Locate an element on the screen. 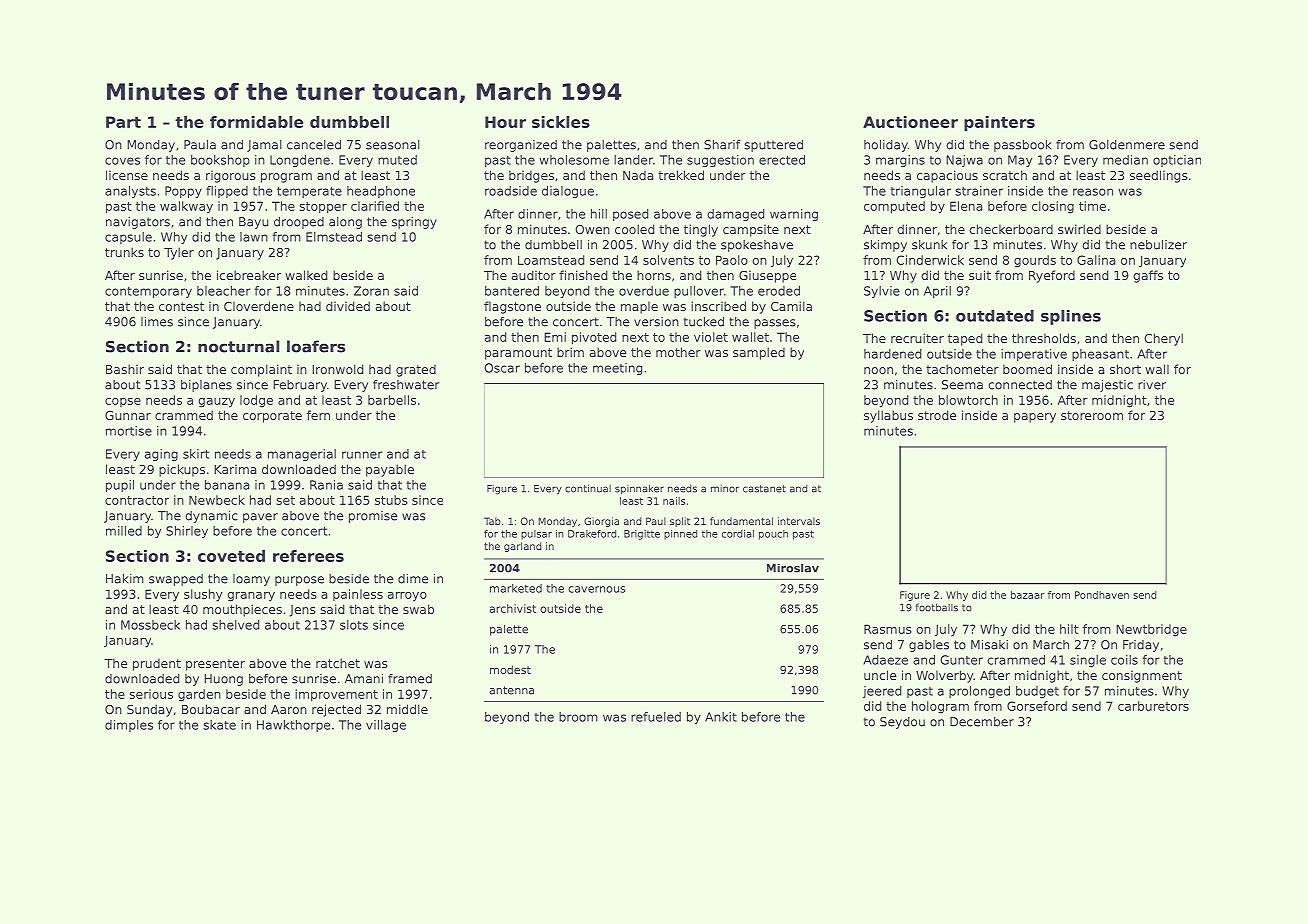 The image size is (1308, 924). dynamic is located at coordinates (211, 517).
